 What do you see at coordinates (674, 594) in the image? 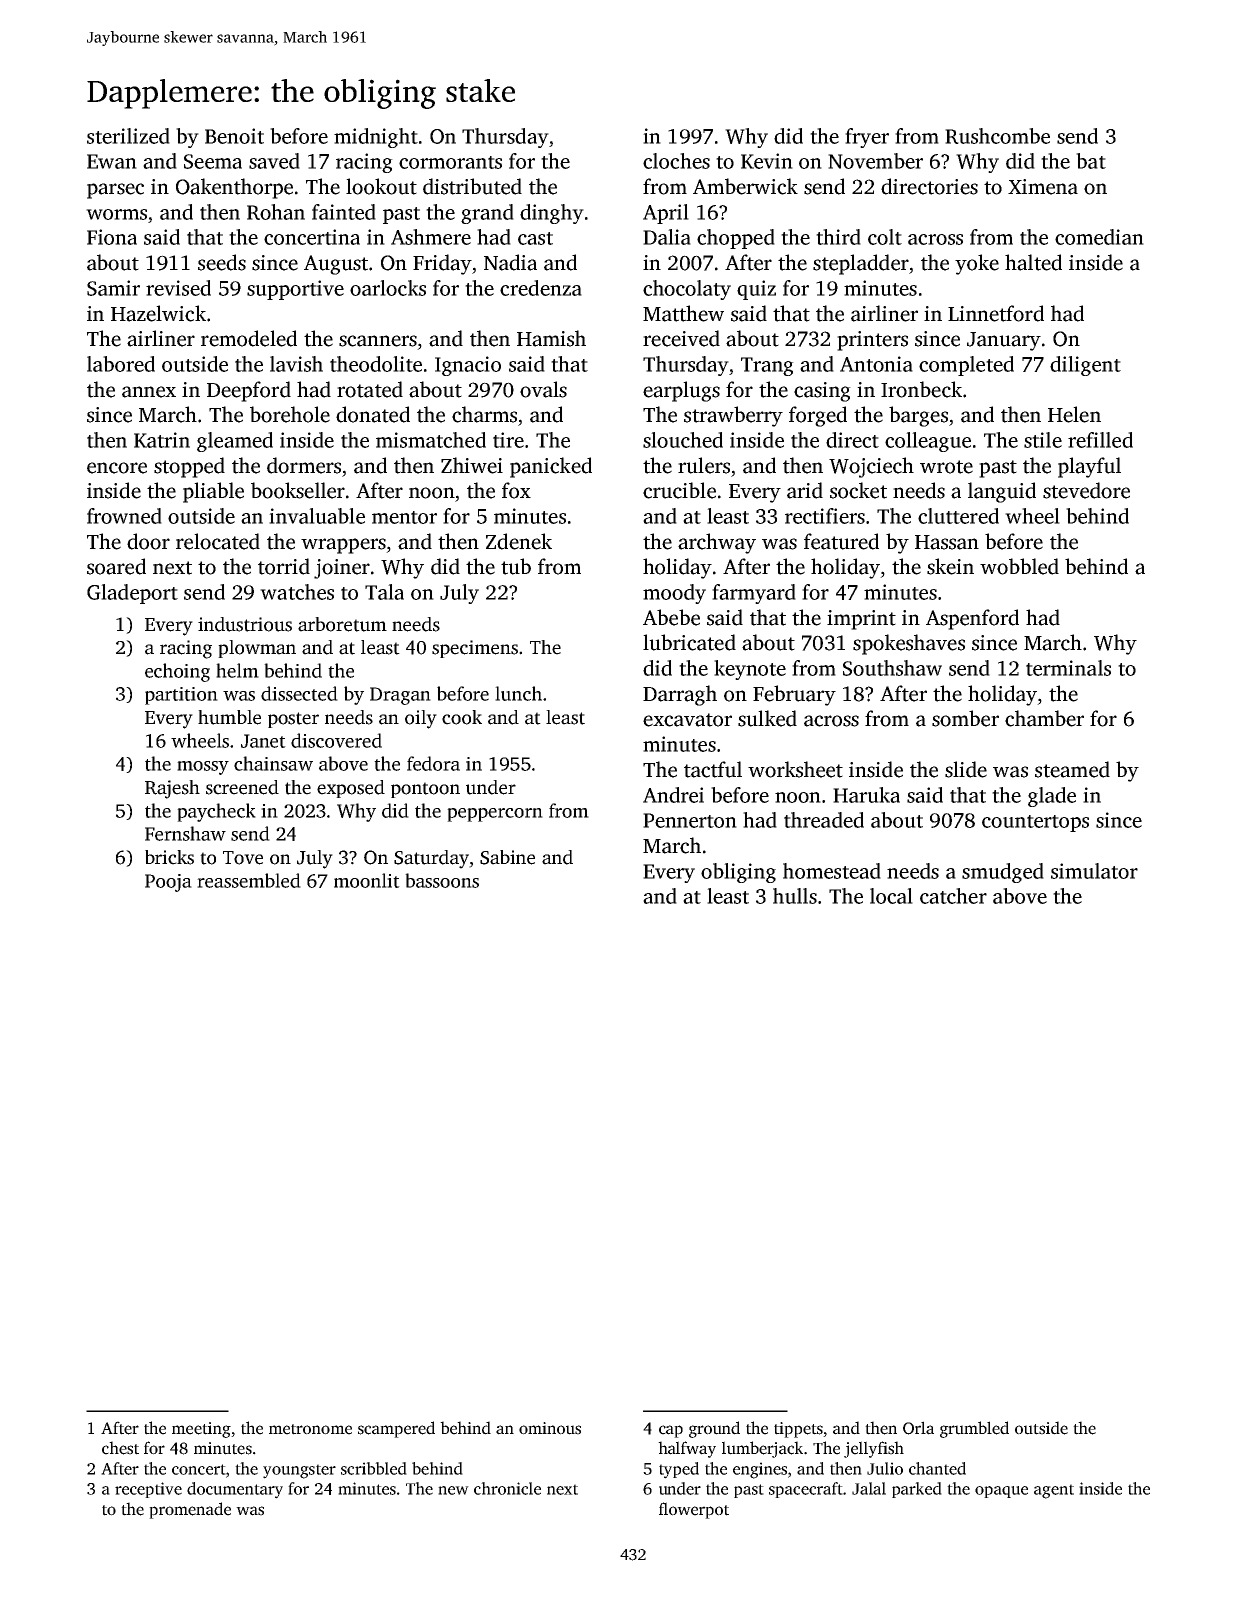
I see `moody` at bounding box center [674, 594].
